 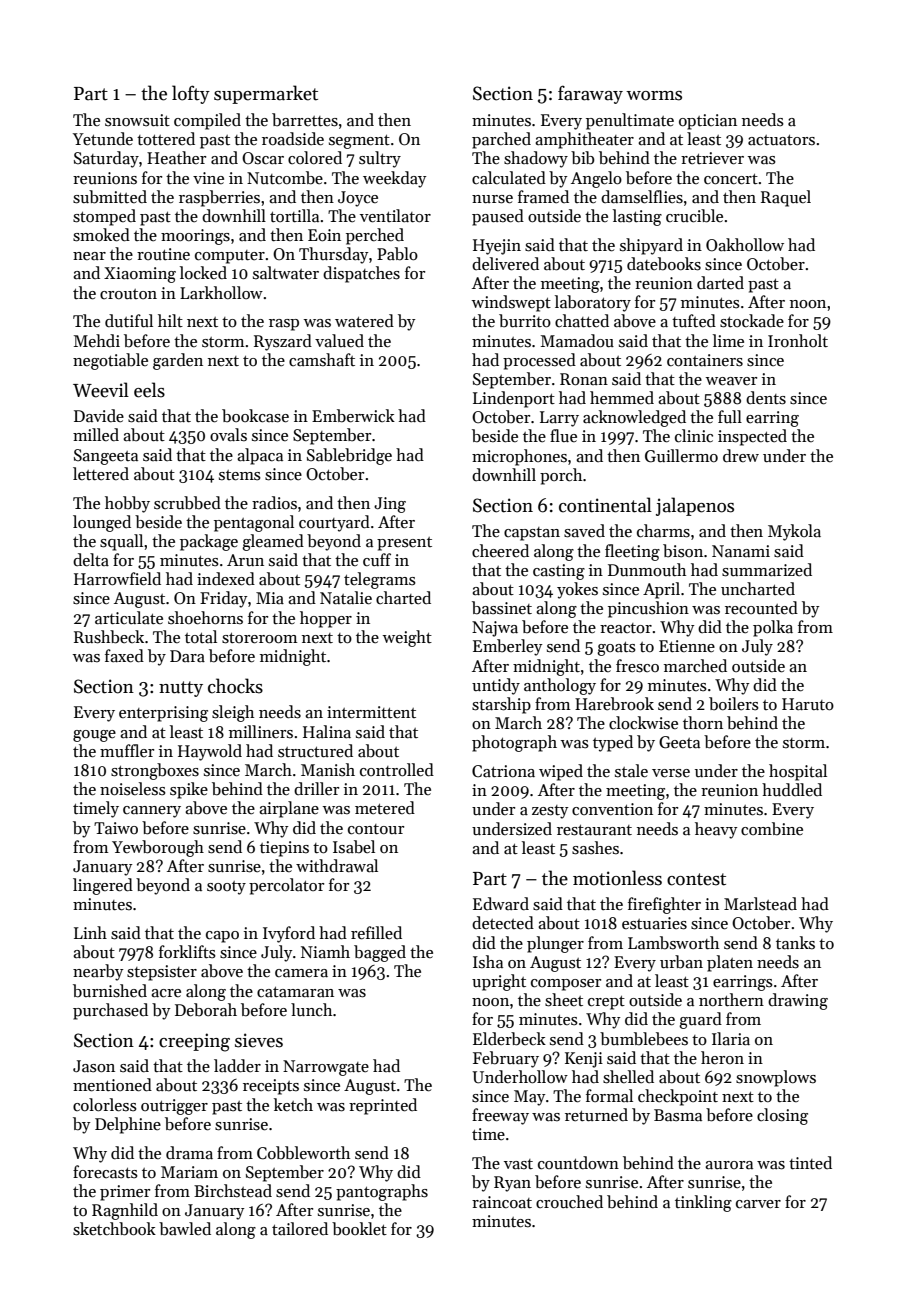 What do you see at coordinates (121, 542) in the document?
I see `squall` at bounding box center [121, 542].
